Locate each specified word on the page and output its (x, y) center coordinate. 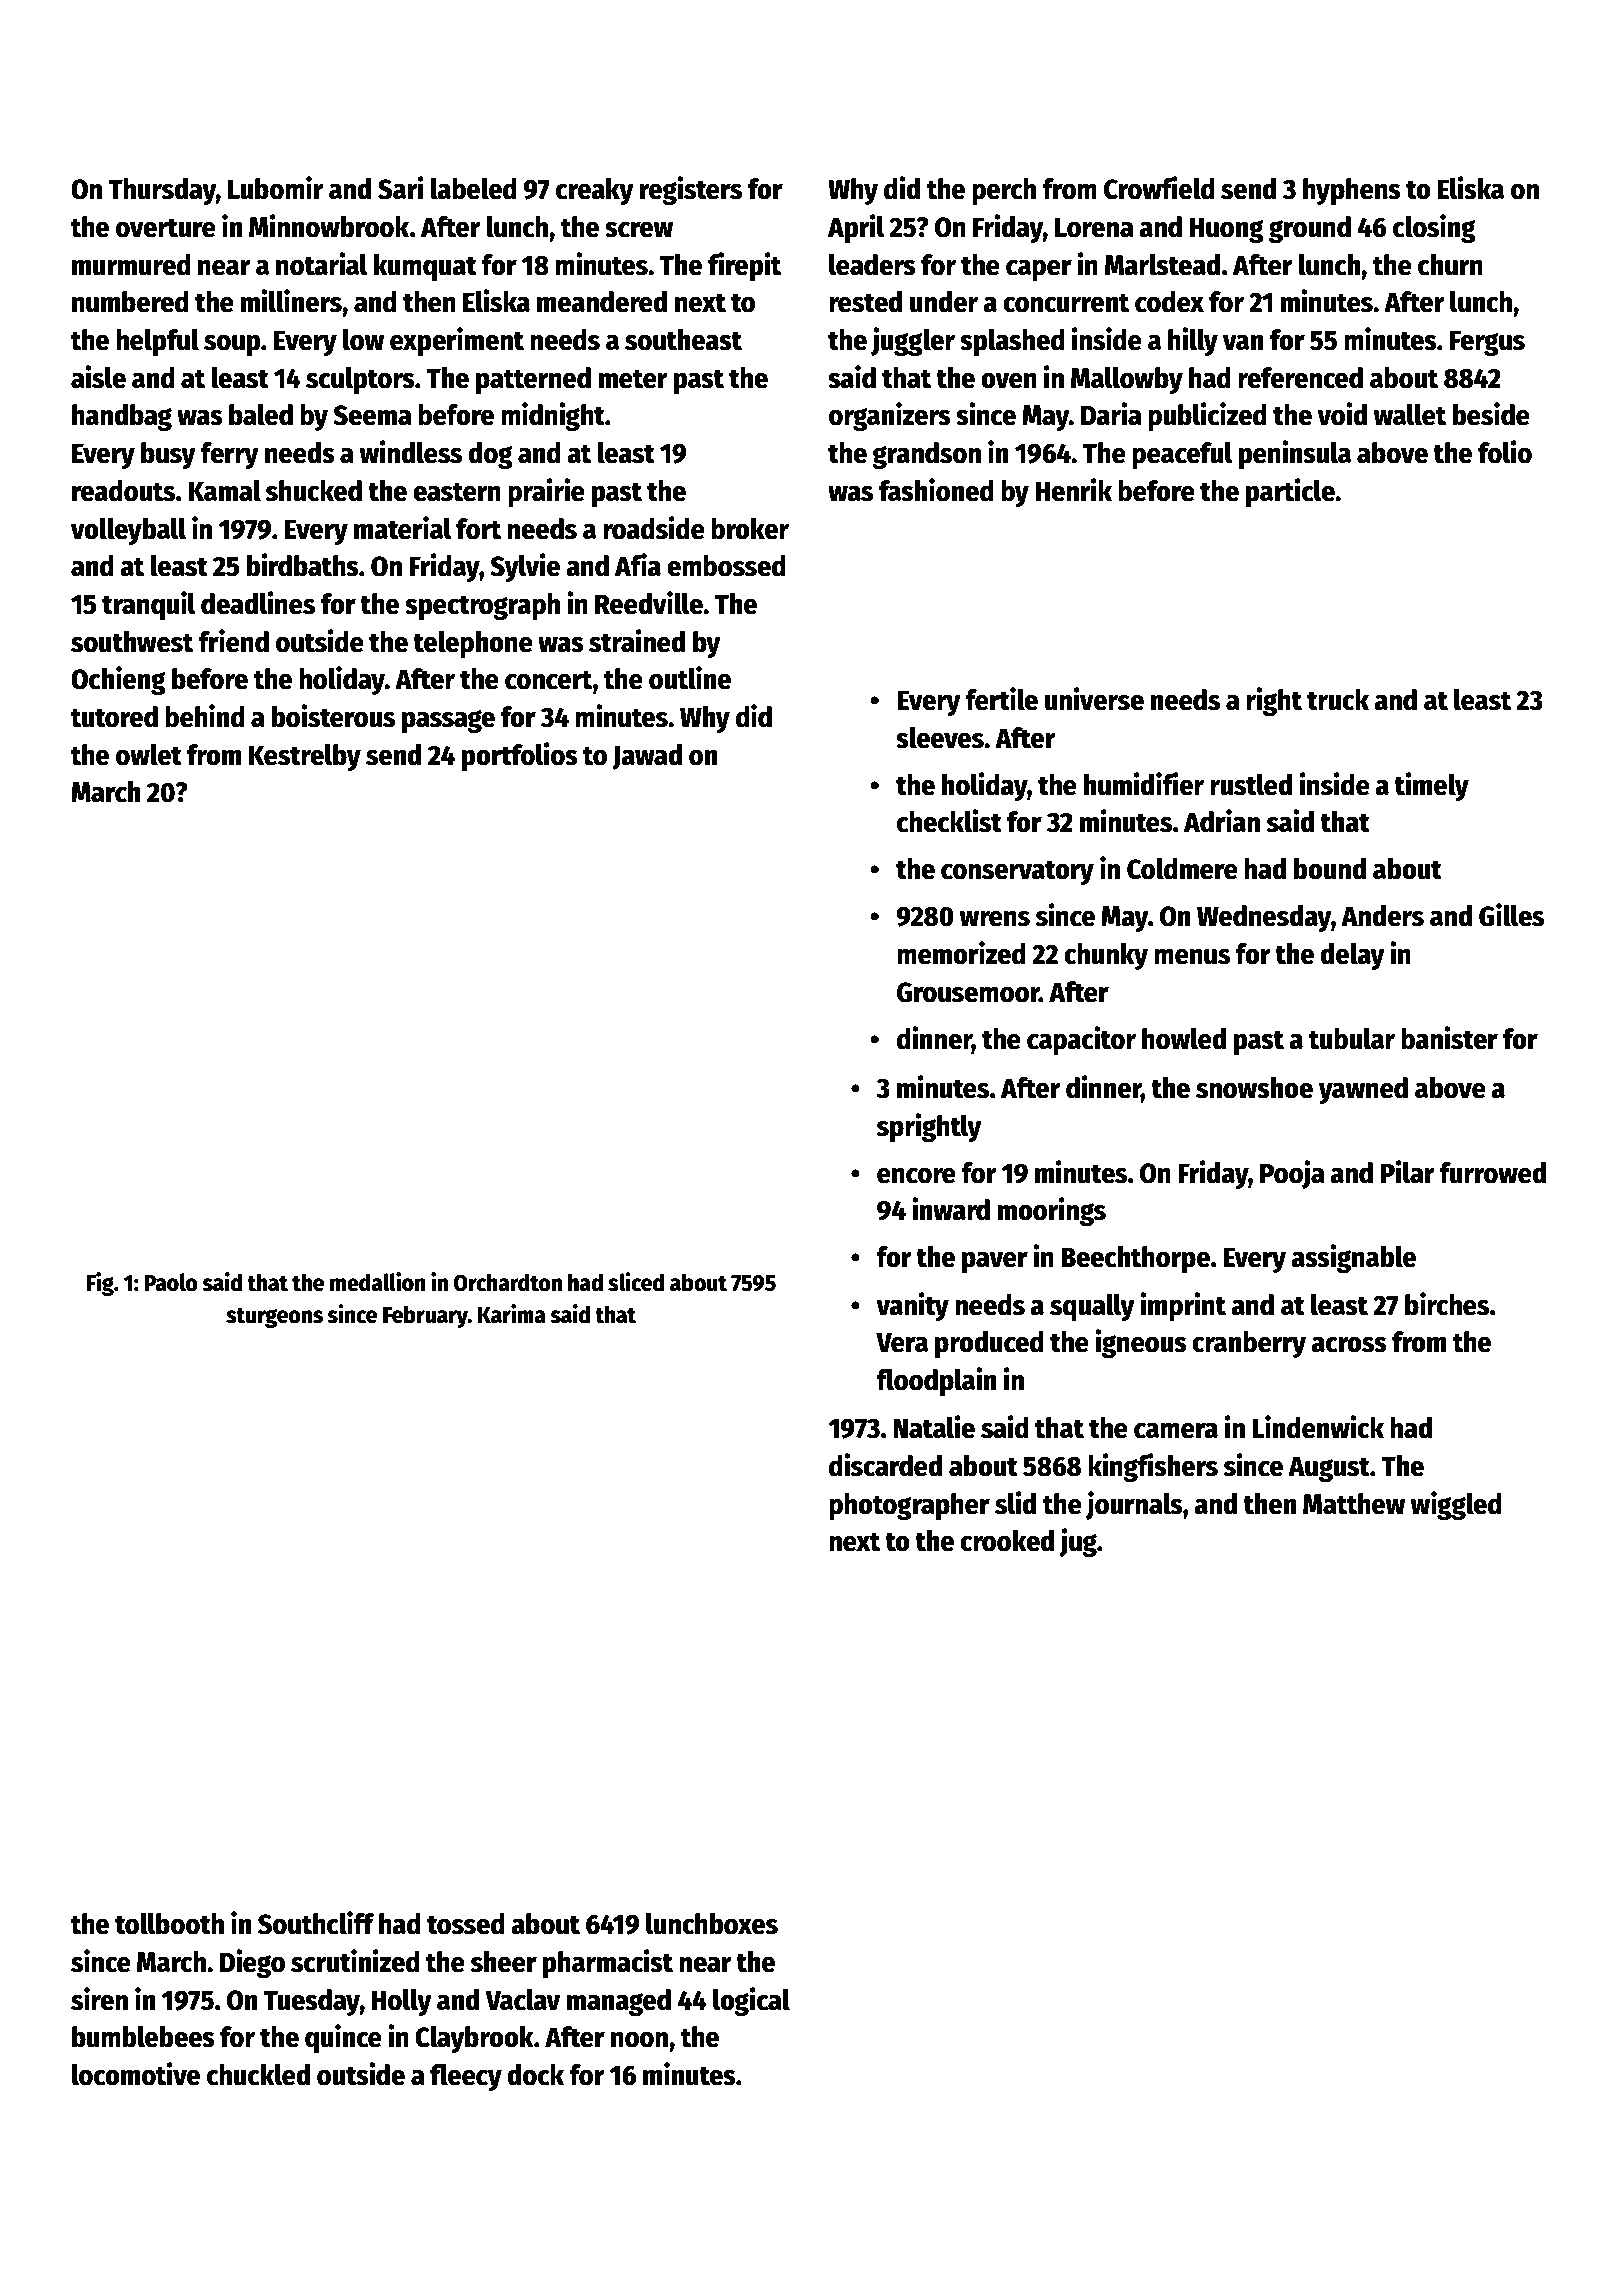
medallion (378, 1282)
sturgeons (274, 1317)
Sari (401, 188)
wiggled (1456, 1505)
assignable (1353, 1258)
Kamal (224, 491)
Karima (512, 1314)
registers (691, 190)
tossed (466, 1924)
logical (751, 2001)
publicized (1207, 416)
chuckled (258, 2075)
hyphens (1352, 191)
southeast (683, 340)
